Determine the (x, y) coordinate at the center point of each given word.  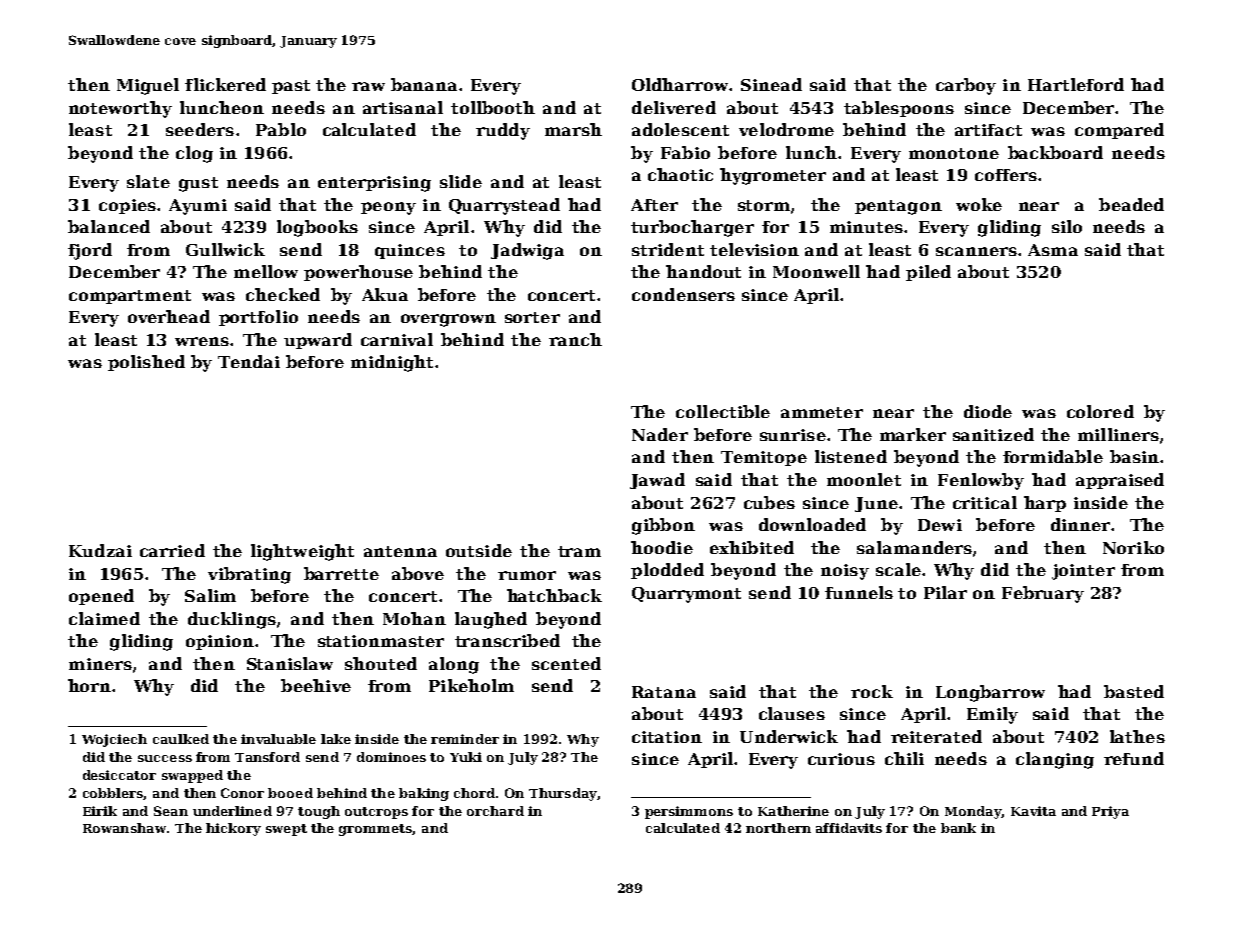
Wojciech (114, 740)
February (1043, 594)
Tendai (249, 361)
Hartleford (1076, 84)
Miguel (148, 86)
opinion (220, 642)
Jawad (657, 481)
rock (872, 691)
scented (566, 663)
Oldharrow (680, 84)
